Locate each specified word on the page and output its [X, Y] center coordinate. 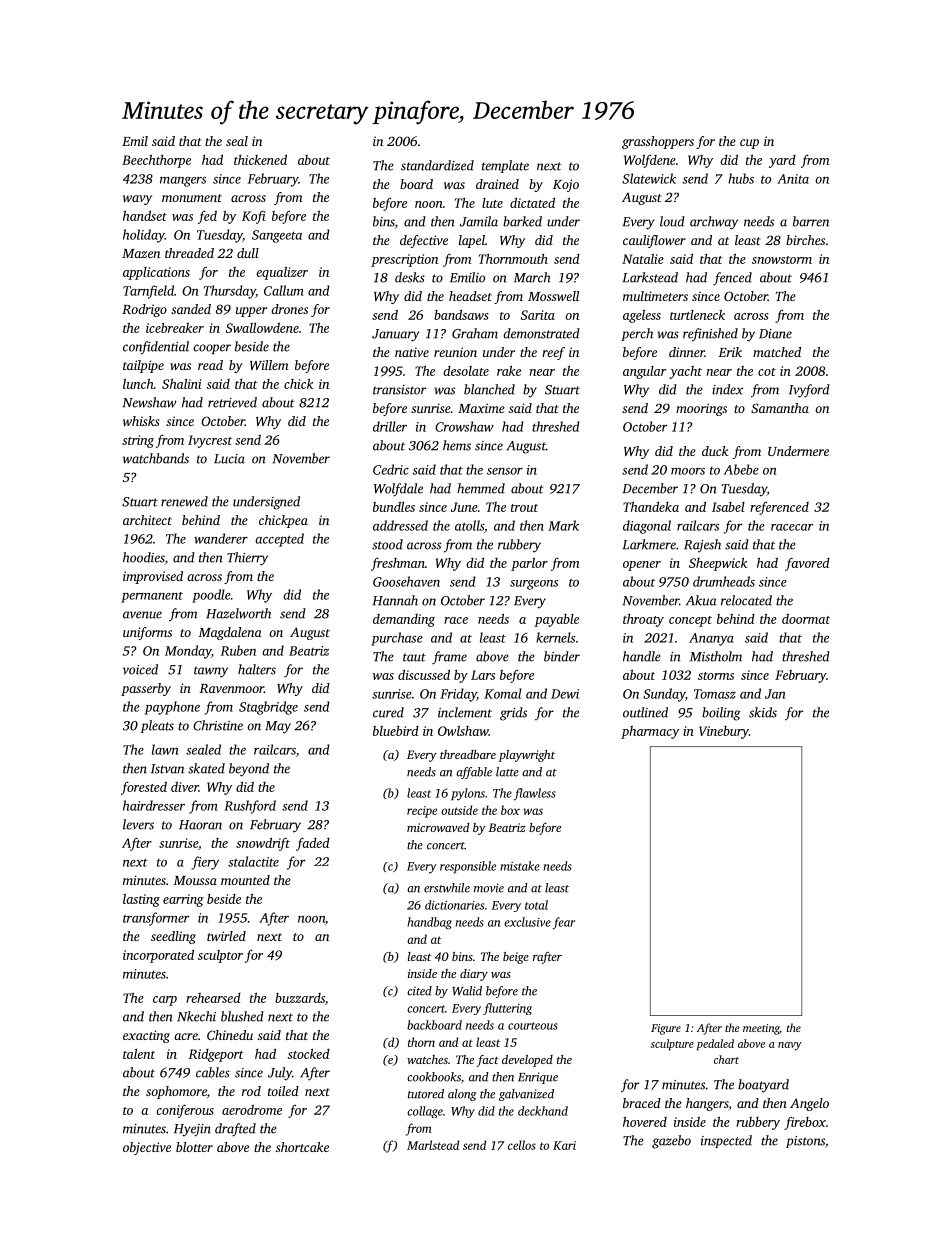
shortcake [302, 1147]
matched [777, 352]
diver [185, 786]
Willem [269, 365]
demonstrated [541, 333]
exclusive [527, 922]
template [505, 166]
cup [749, 144]
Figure [666, 1029]
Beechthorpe [156, 161]
